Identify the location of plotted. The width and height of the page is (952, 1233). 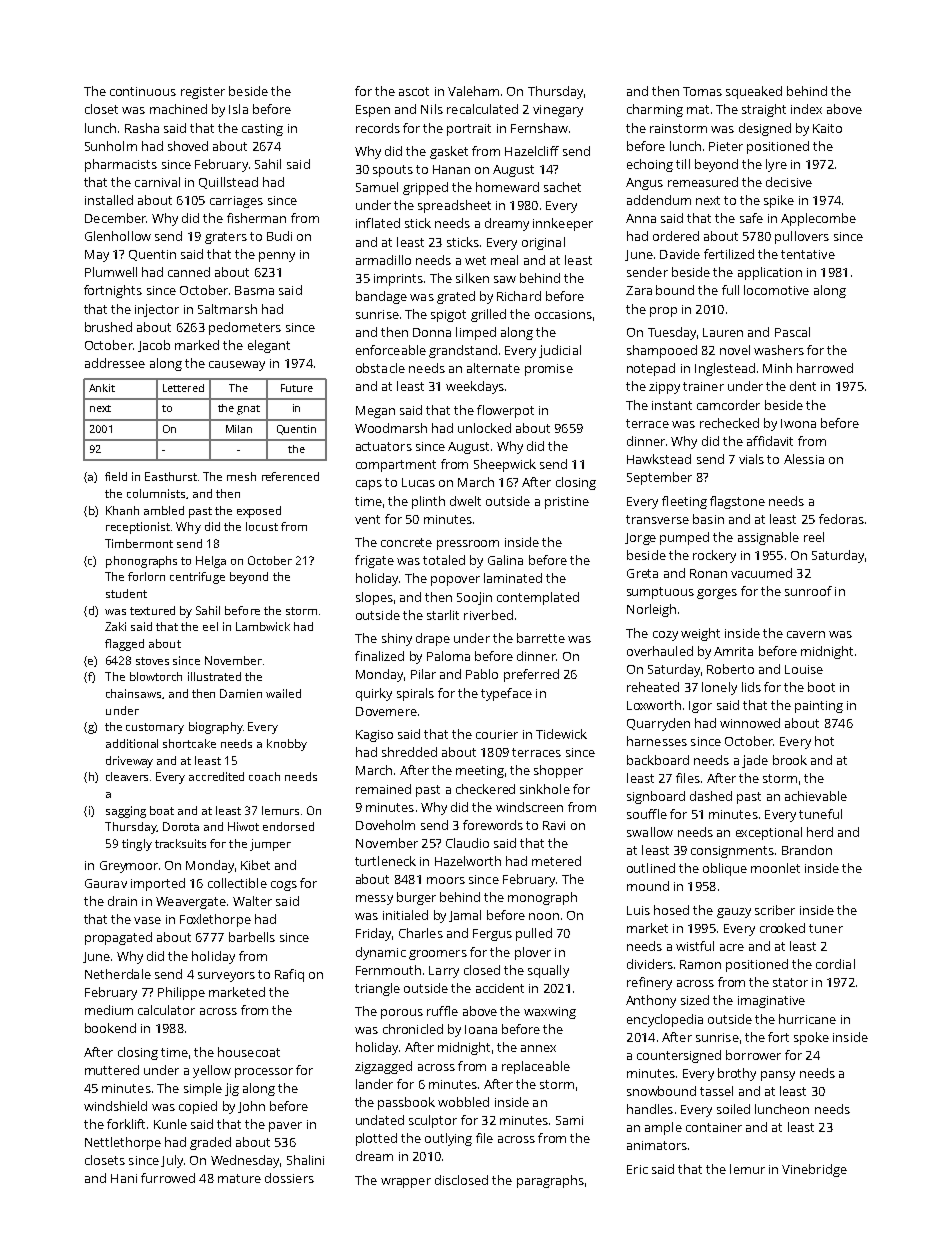
(376, 1139).
